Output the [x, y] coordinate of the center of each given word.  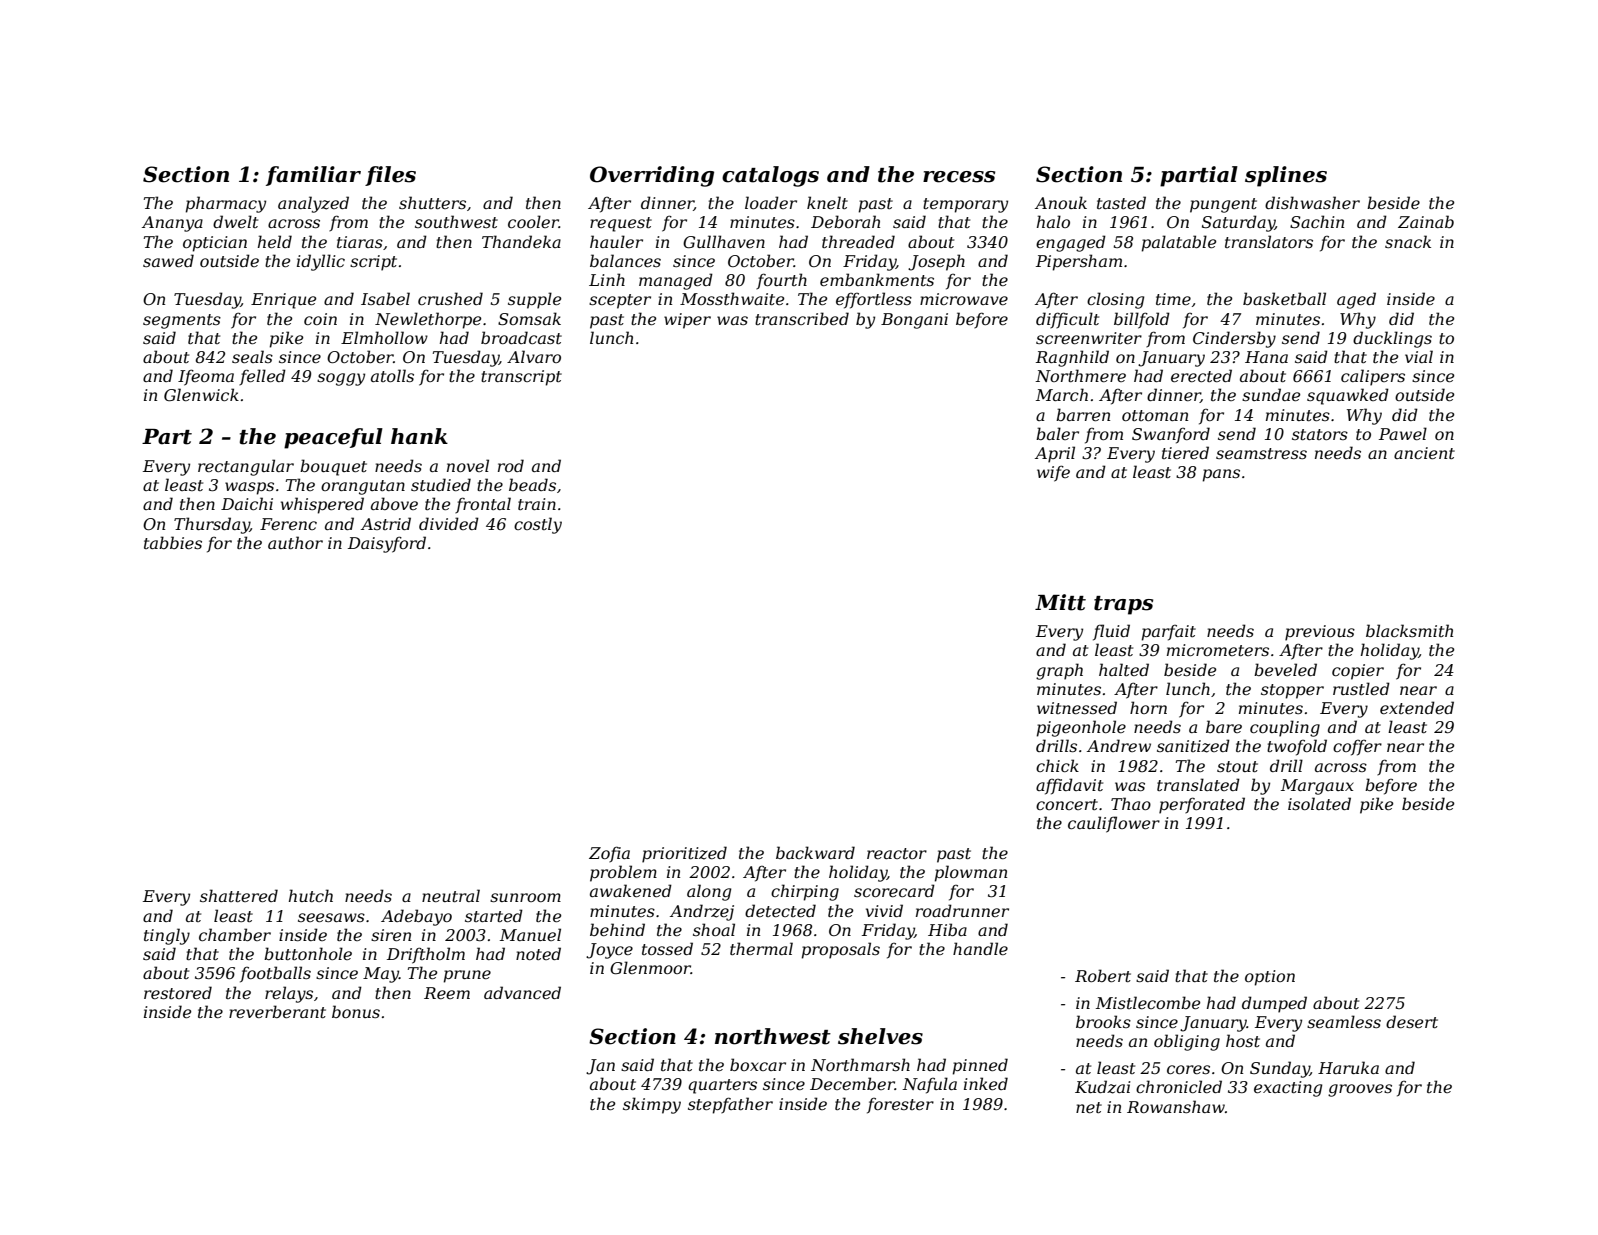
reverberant [277, 1011]
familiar [313, 176]
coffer [1357, 748]
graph [1059, 671]
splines [1286, 176]
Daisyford [387, 544]
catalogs [770, 176]
